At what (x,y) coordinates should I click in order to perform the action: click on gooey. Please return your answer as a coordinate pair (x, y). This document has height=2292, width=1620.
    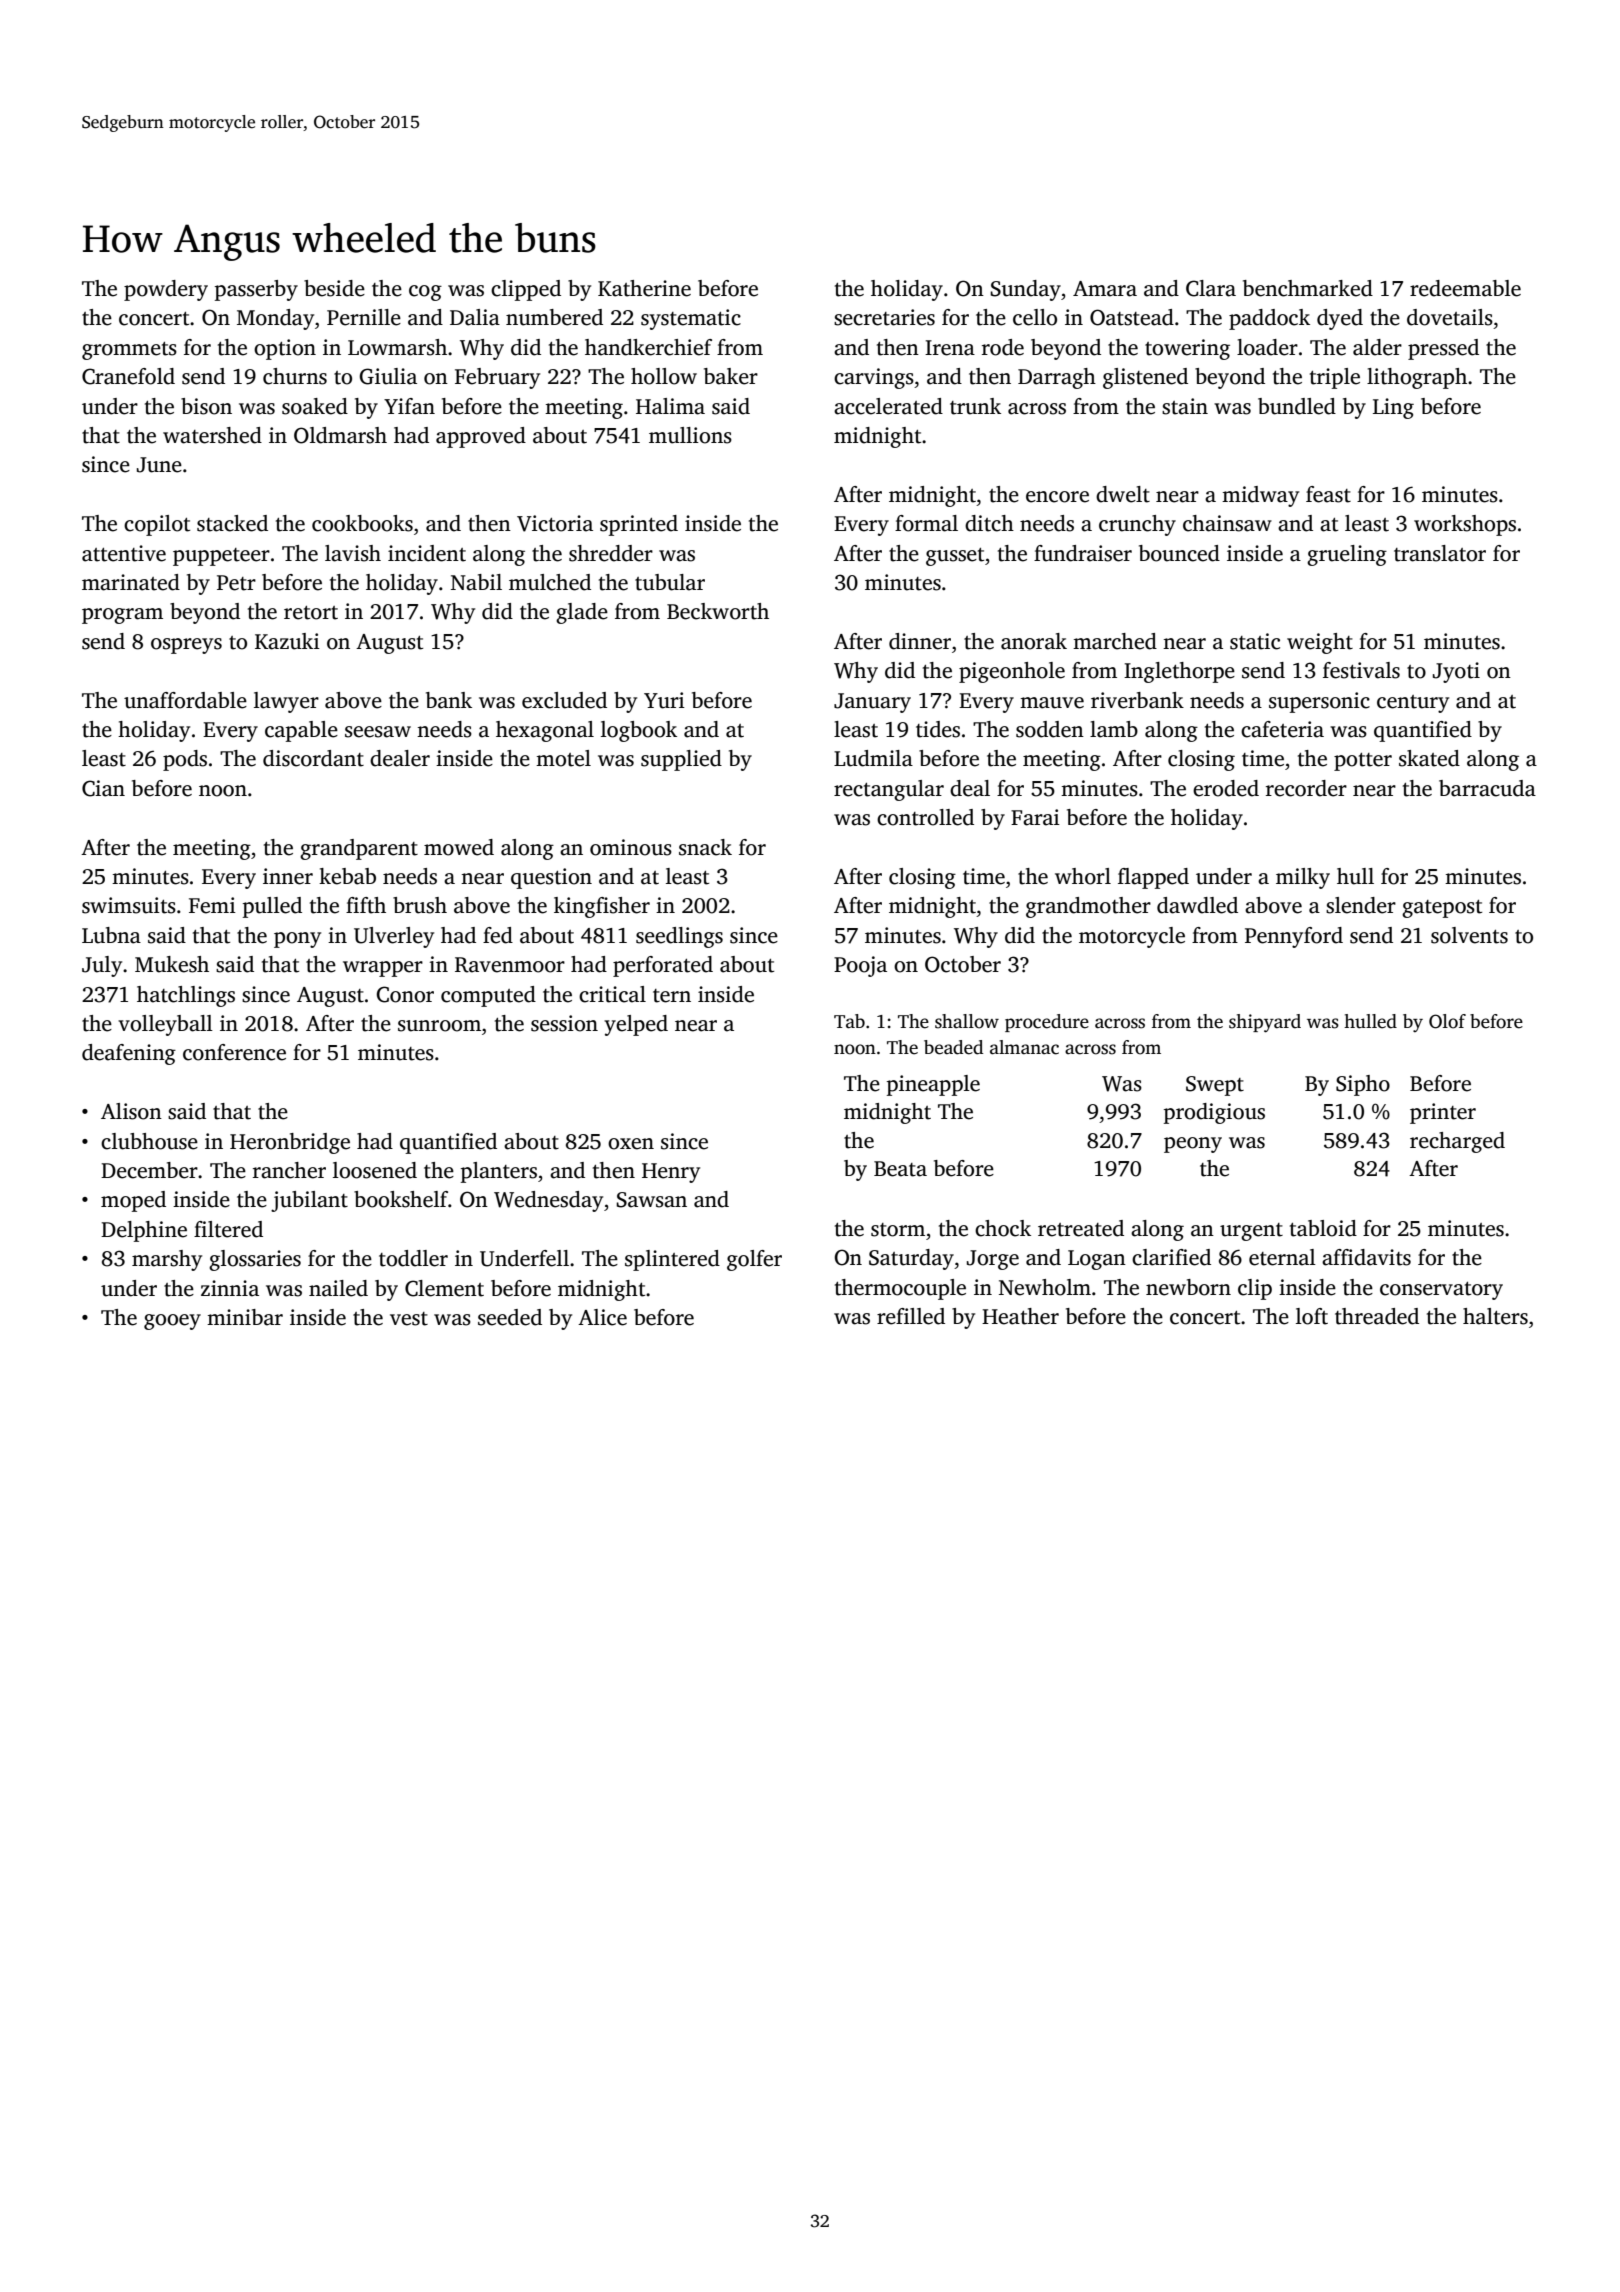
    Looking at the image, I should click on (172, 1322).
